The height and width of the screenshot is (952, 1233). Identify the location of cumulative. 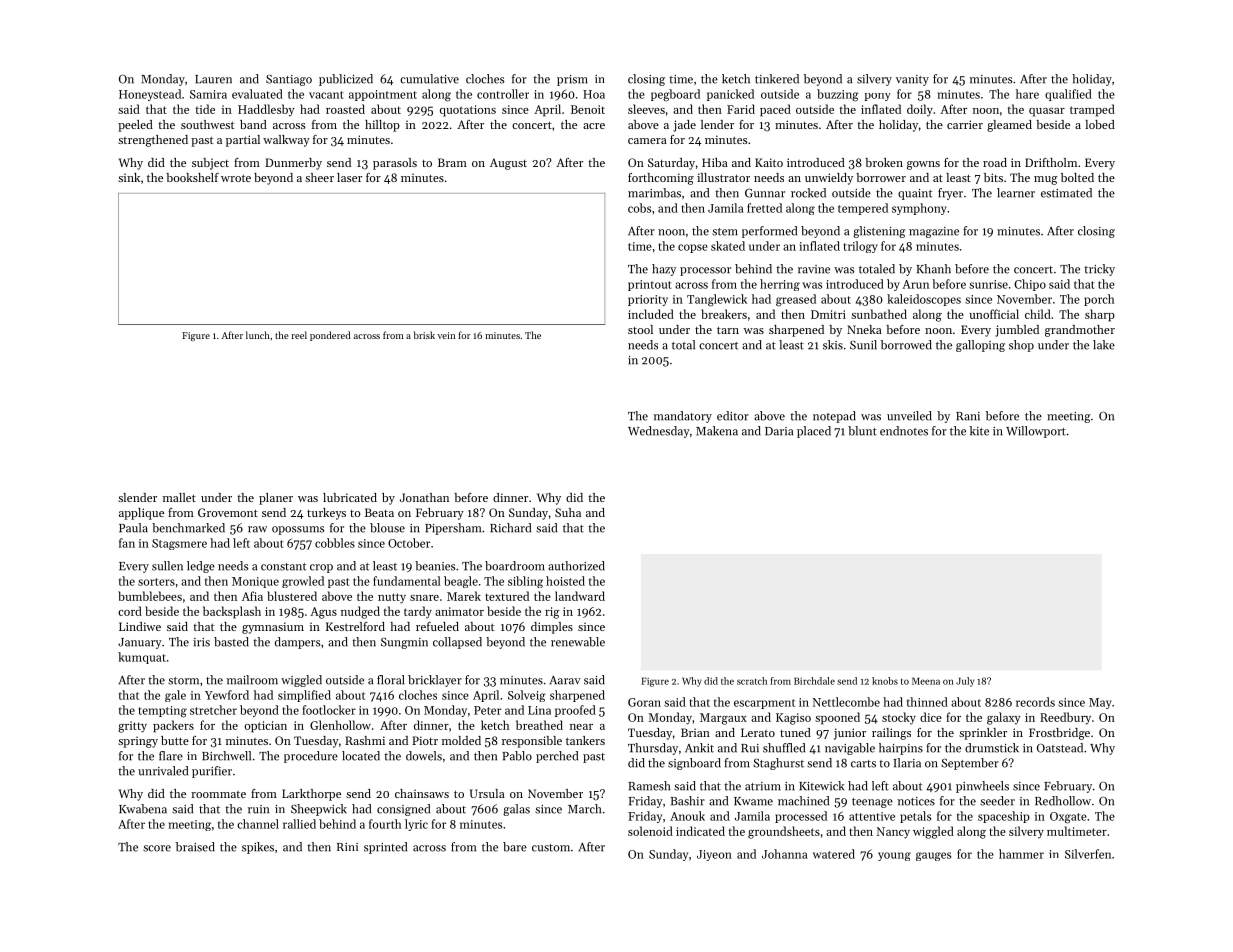
(429, 79).
